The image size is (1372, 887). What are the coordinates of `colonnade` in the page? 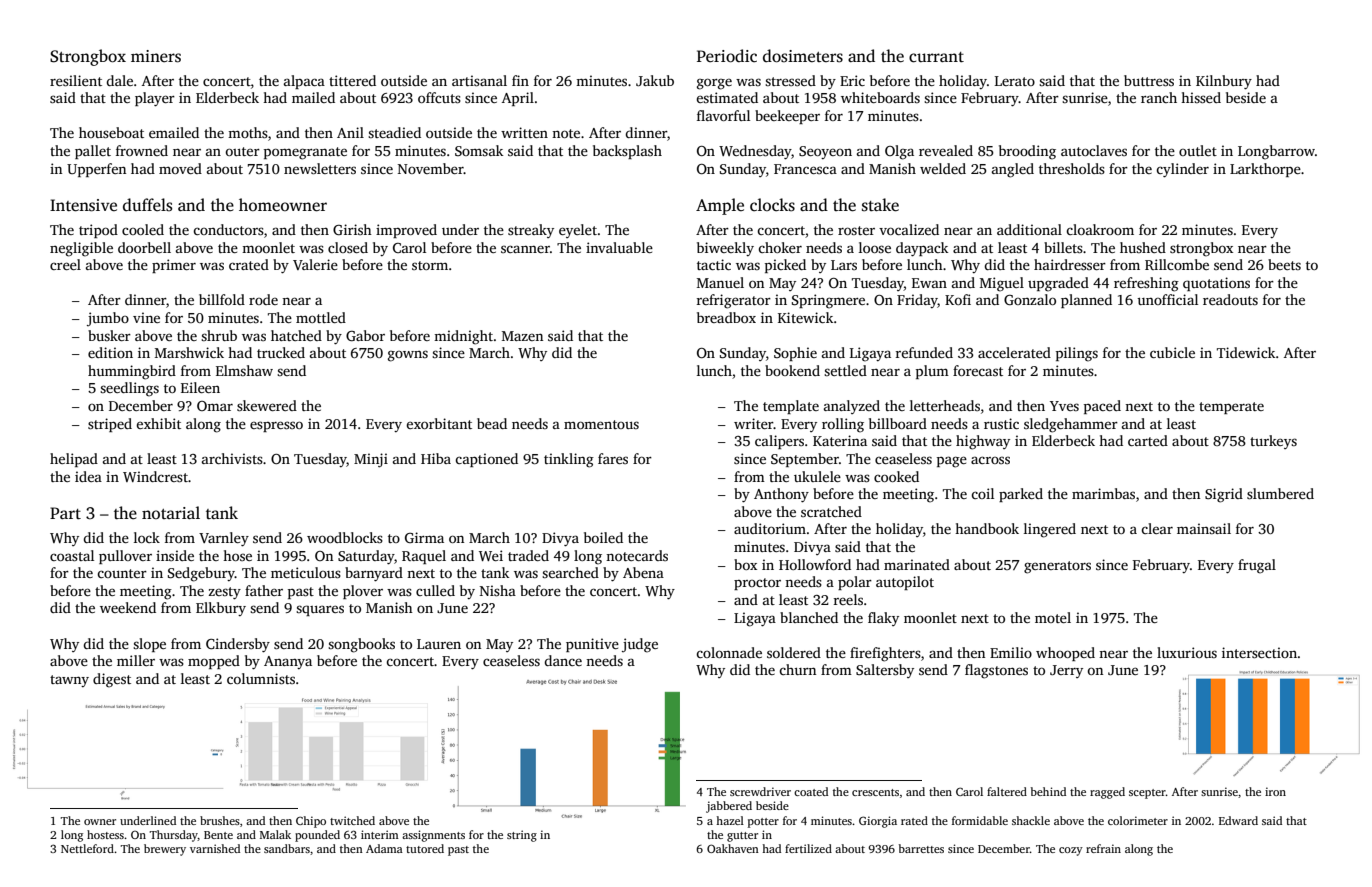 It's located at (729, 652).
